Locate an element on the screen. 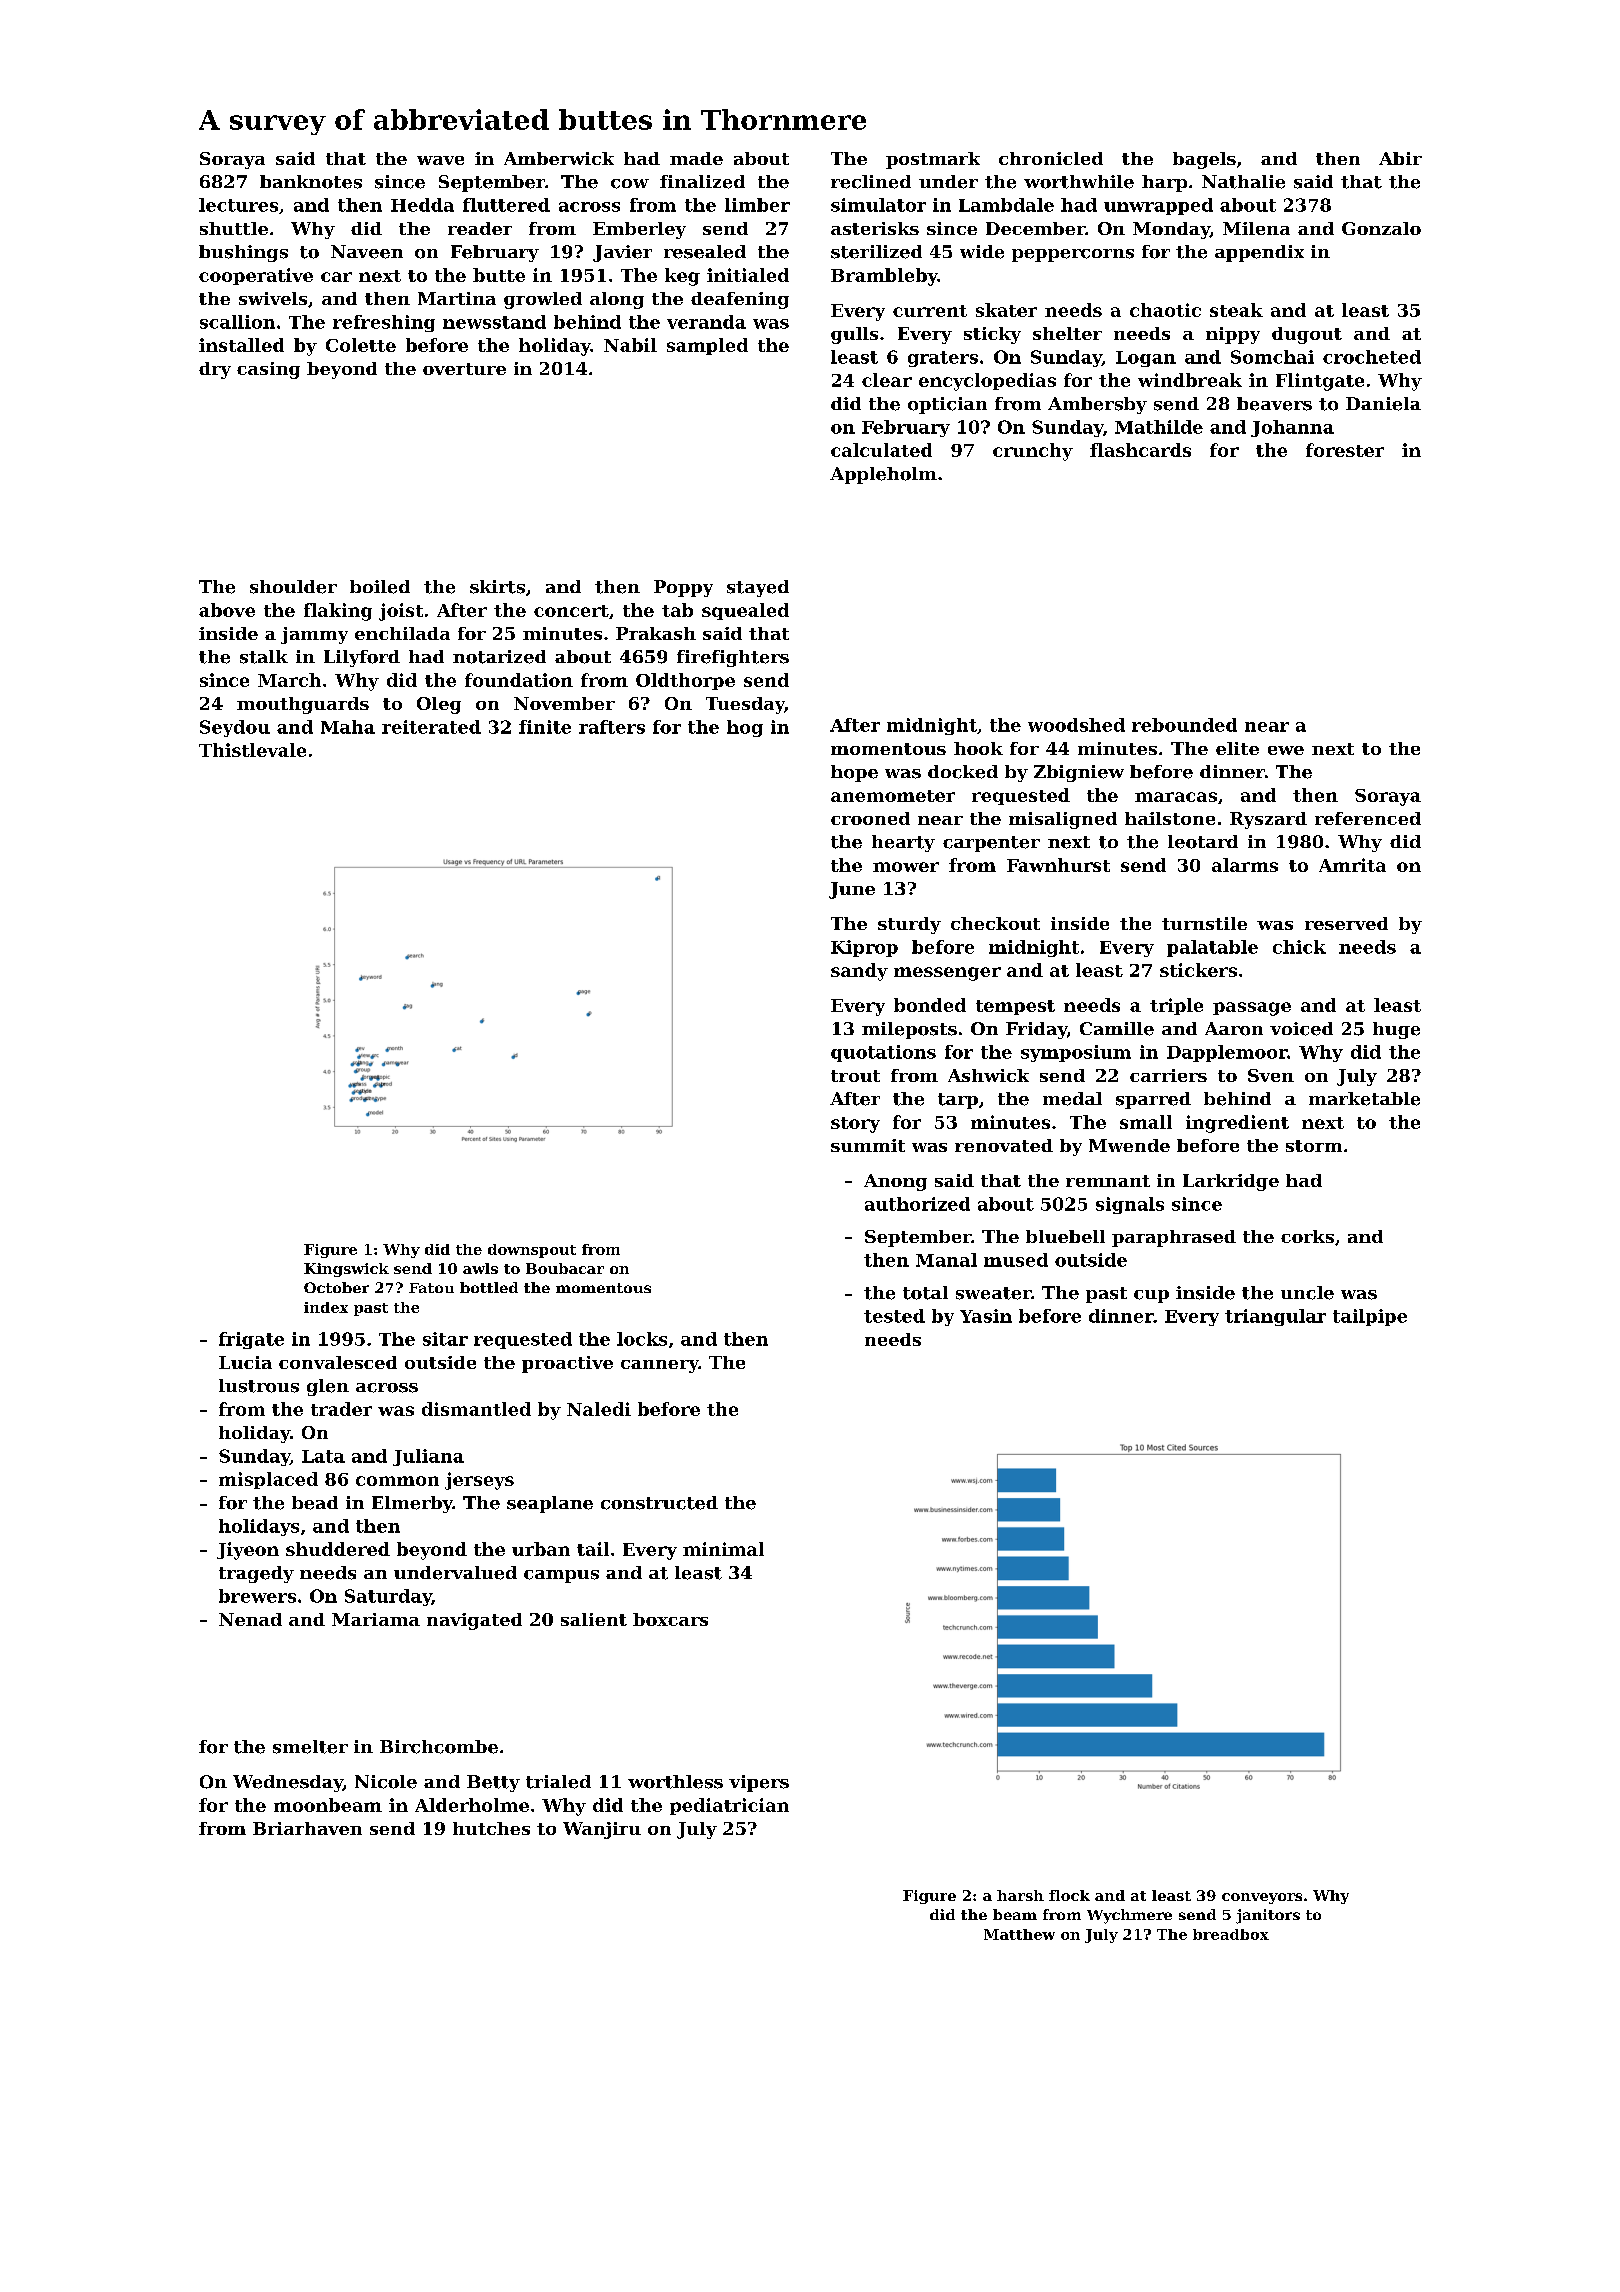  Briarhaven is located at coordinates (307, 1828).
